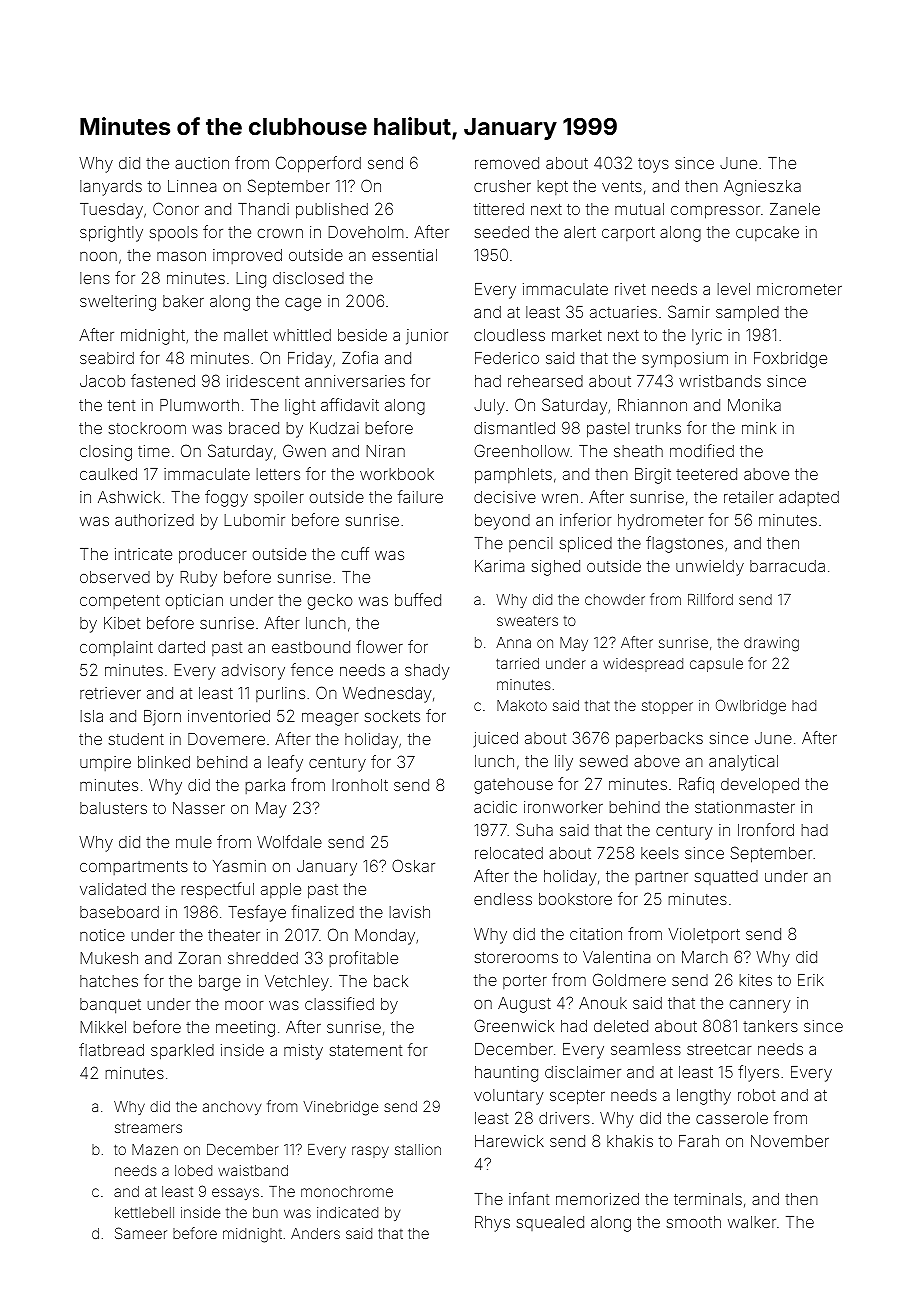 The height and width of the screenshot is (1308, 924). I want to click on July, so click(489, 407).
